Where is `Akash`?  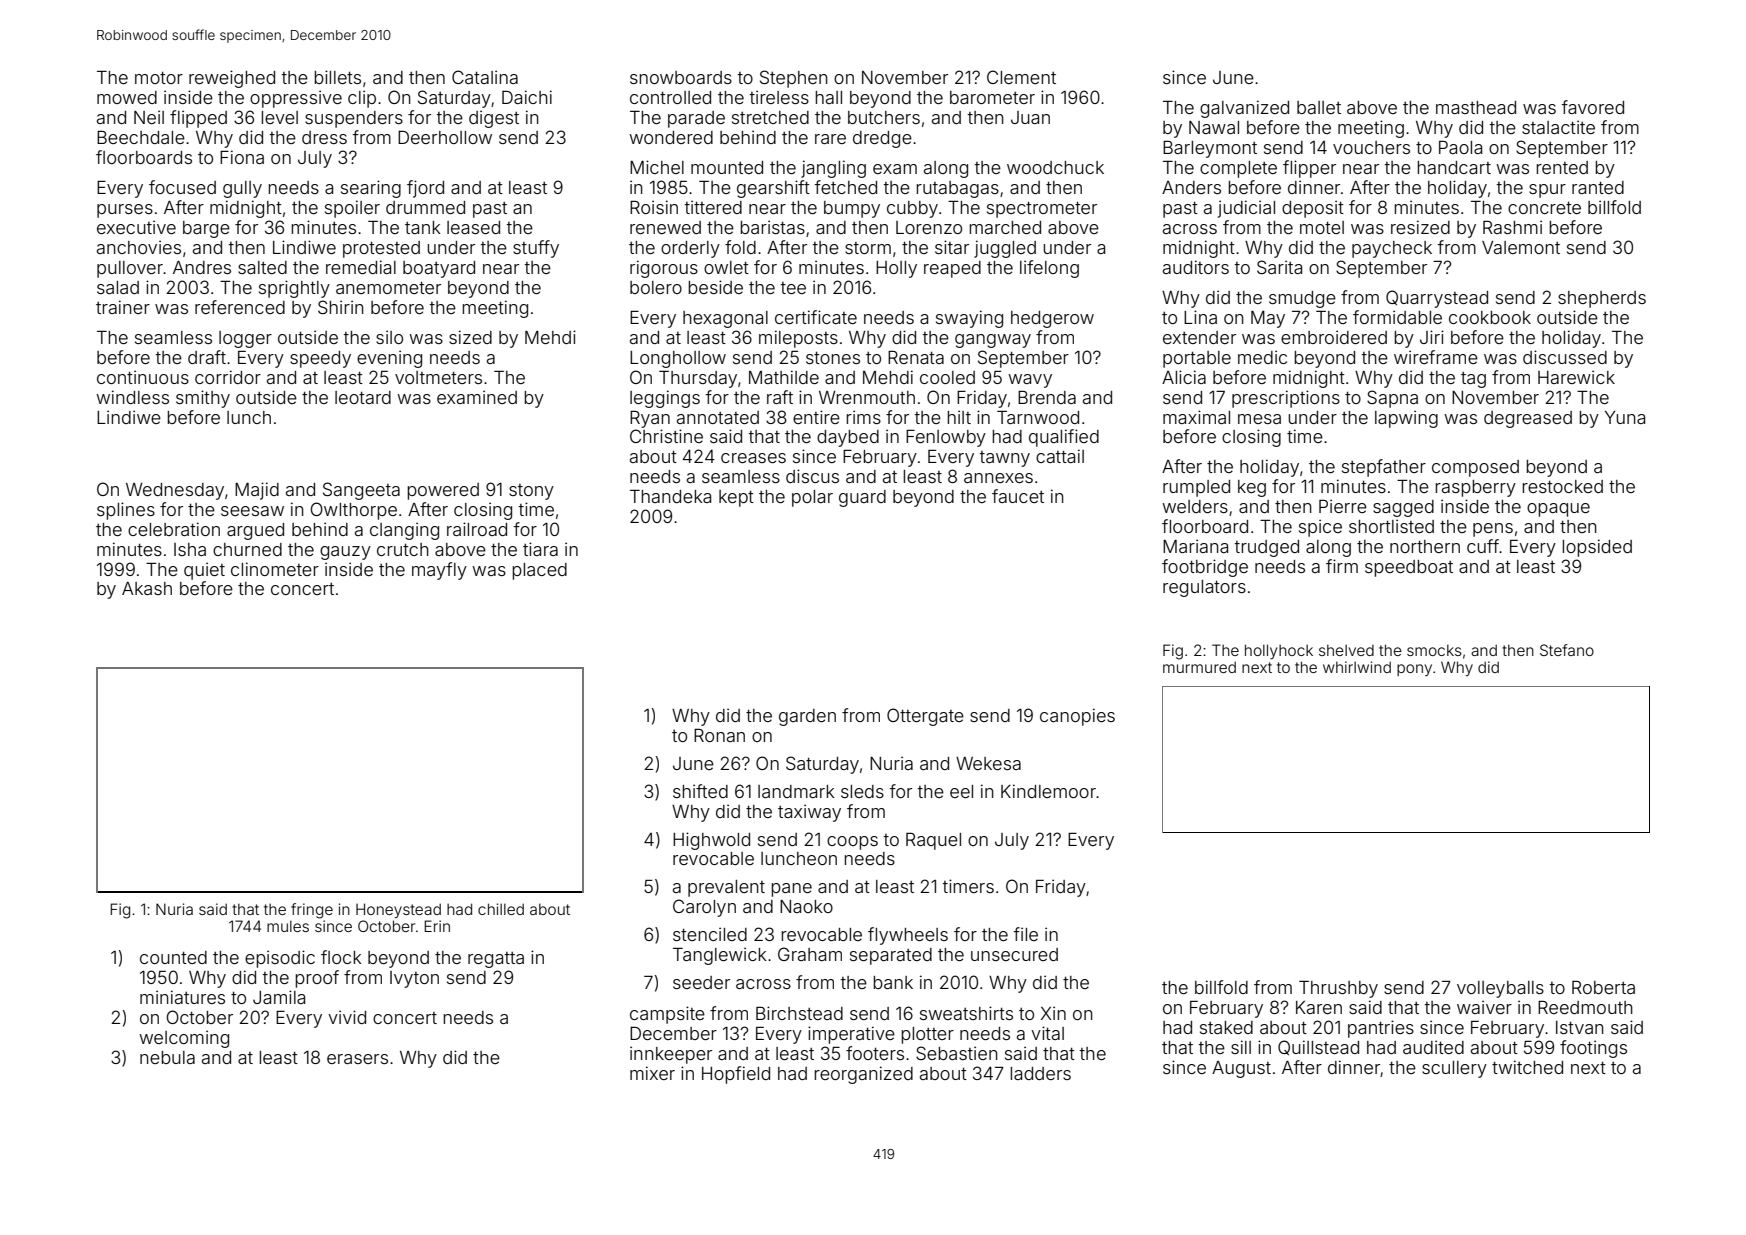 Akash is located at coordinates (147, 588).
